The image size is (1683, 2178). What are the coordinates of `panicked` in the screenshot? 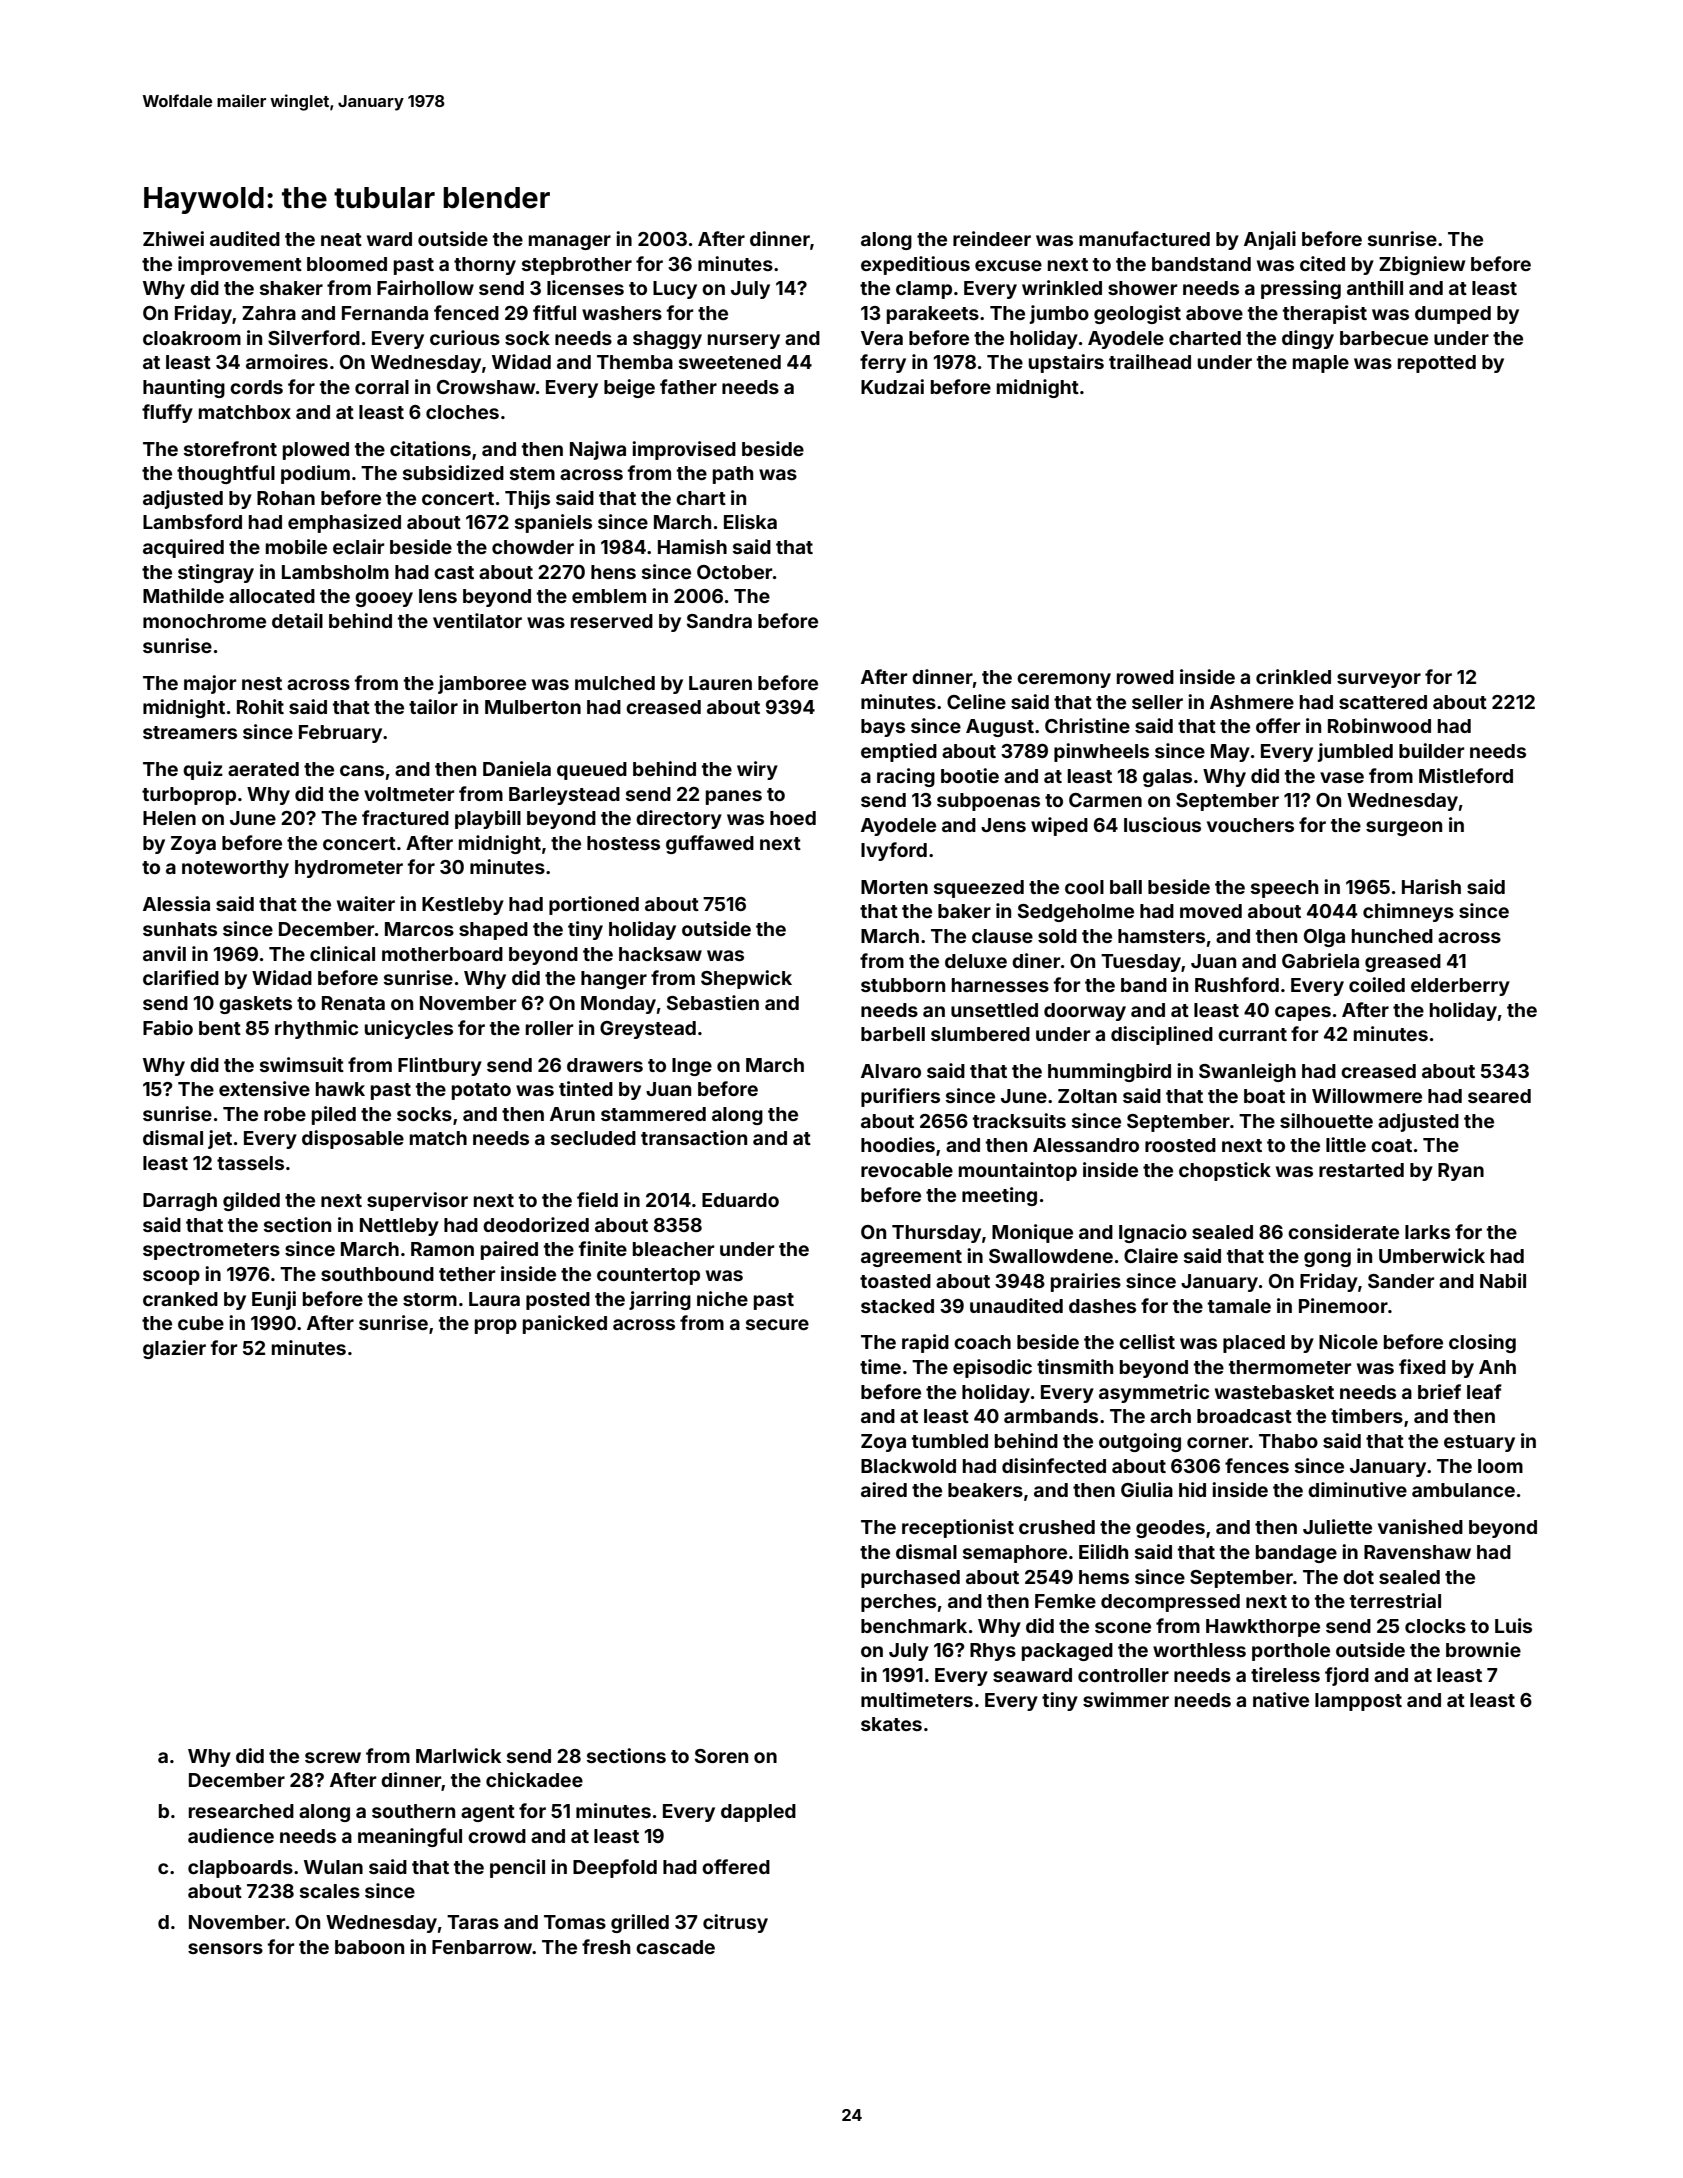 It's located at (565, 1324).
